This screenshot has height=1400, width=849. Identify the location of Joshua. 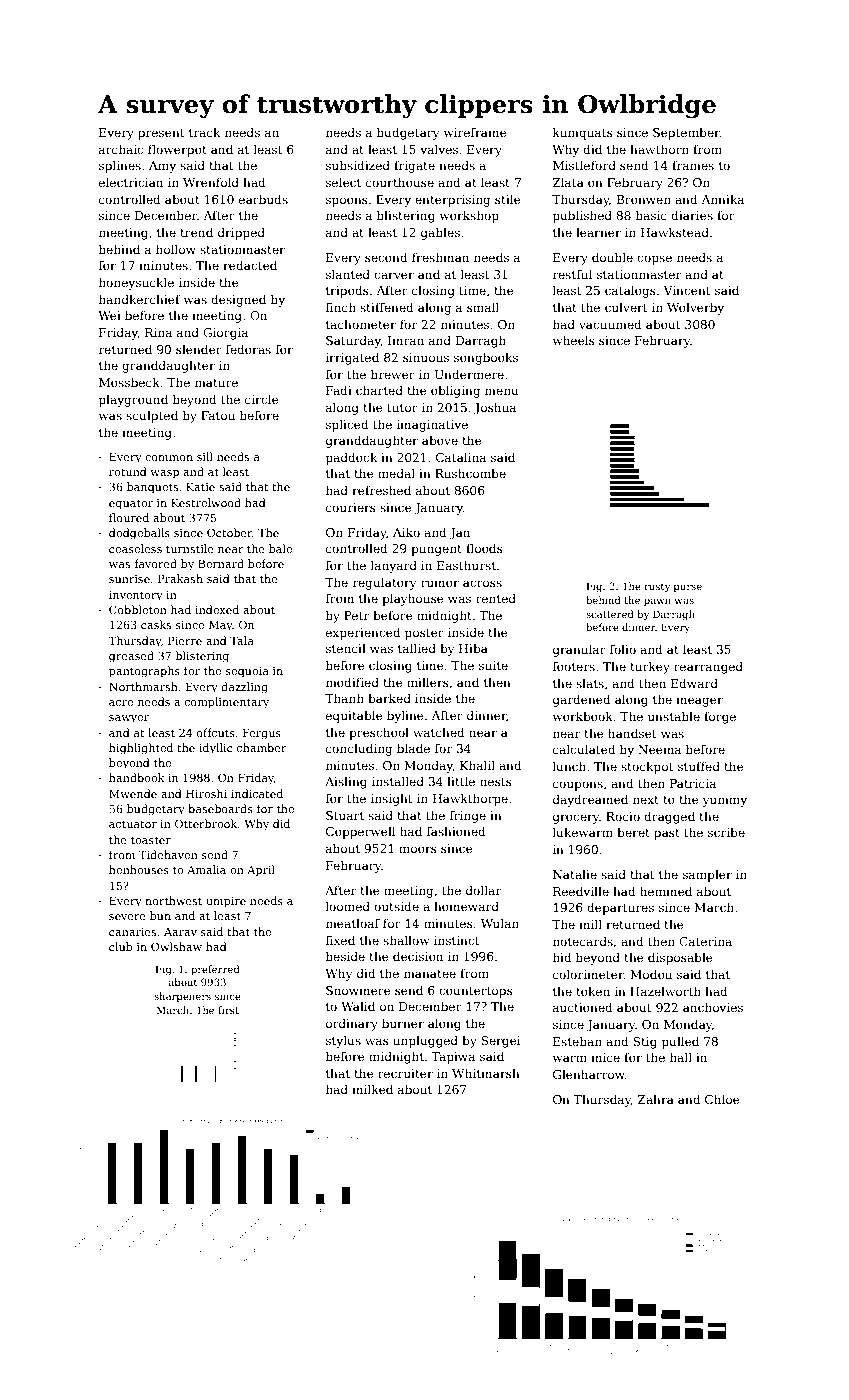
(495, 408).
